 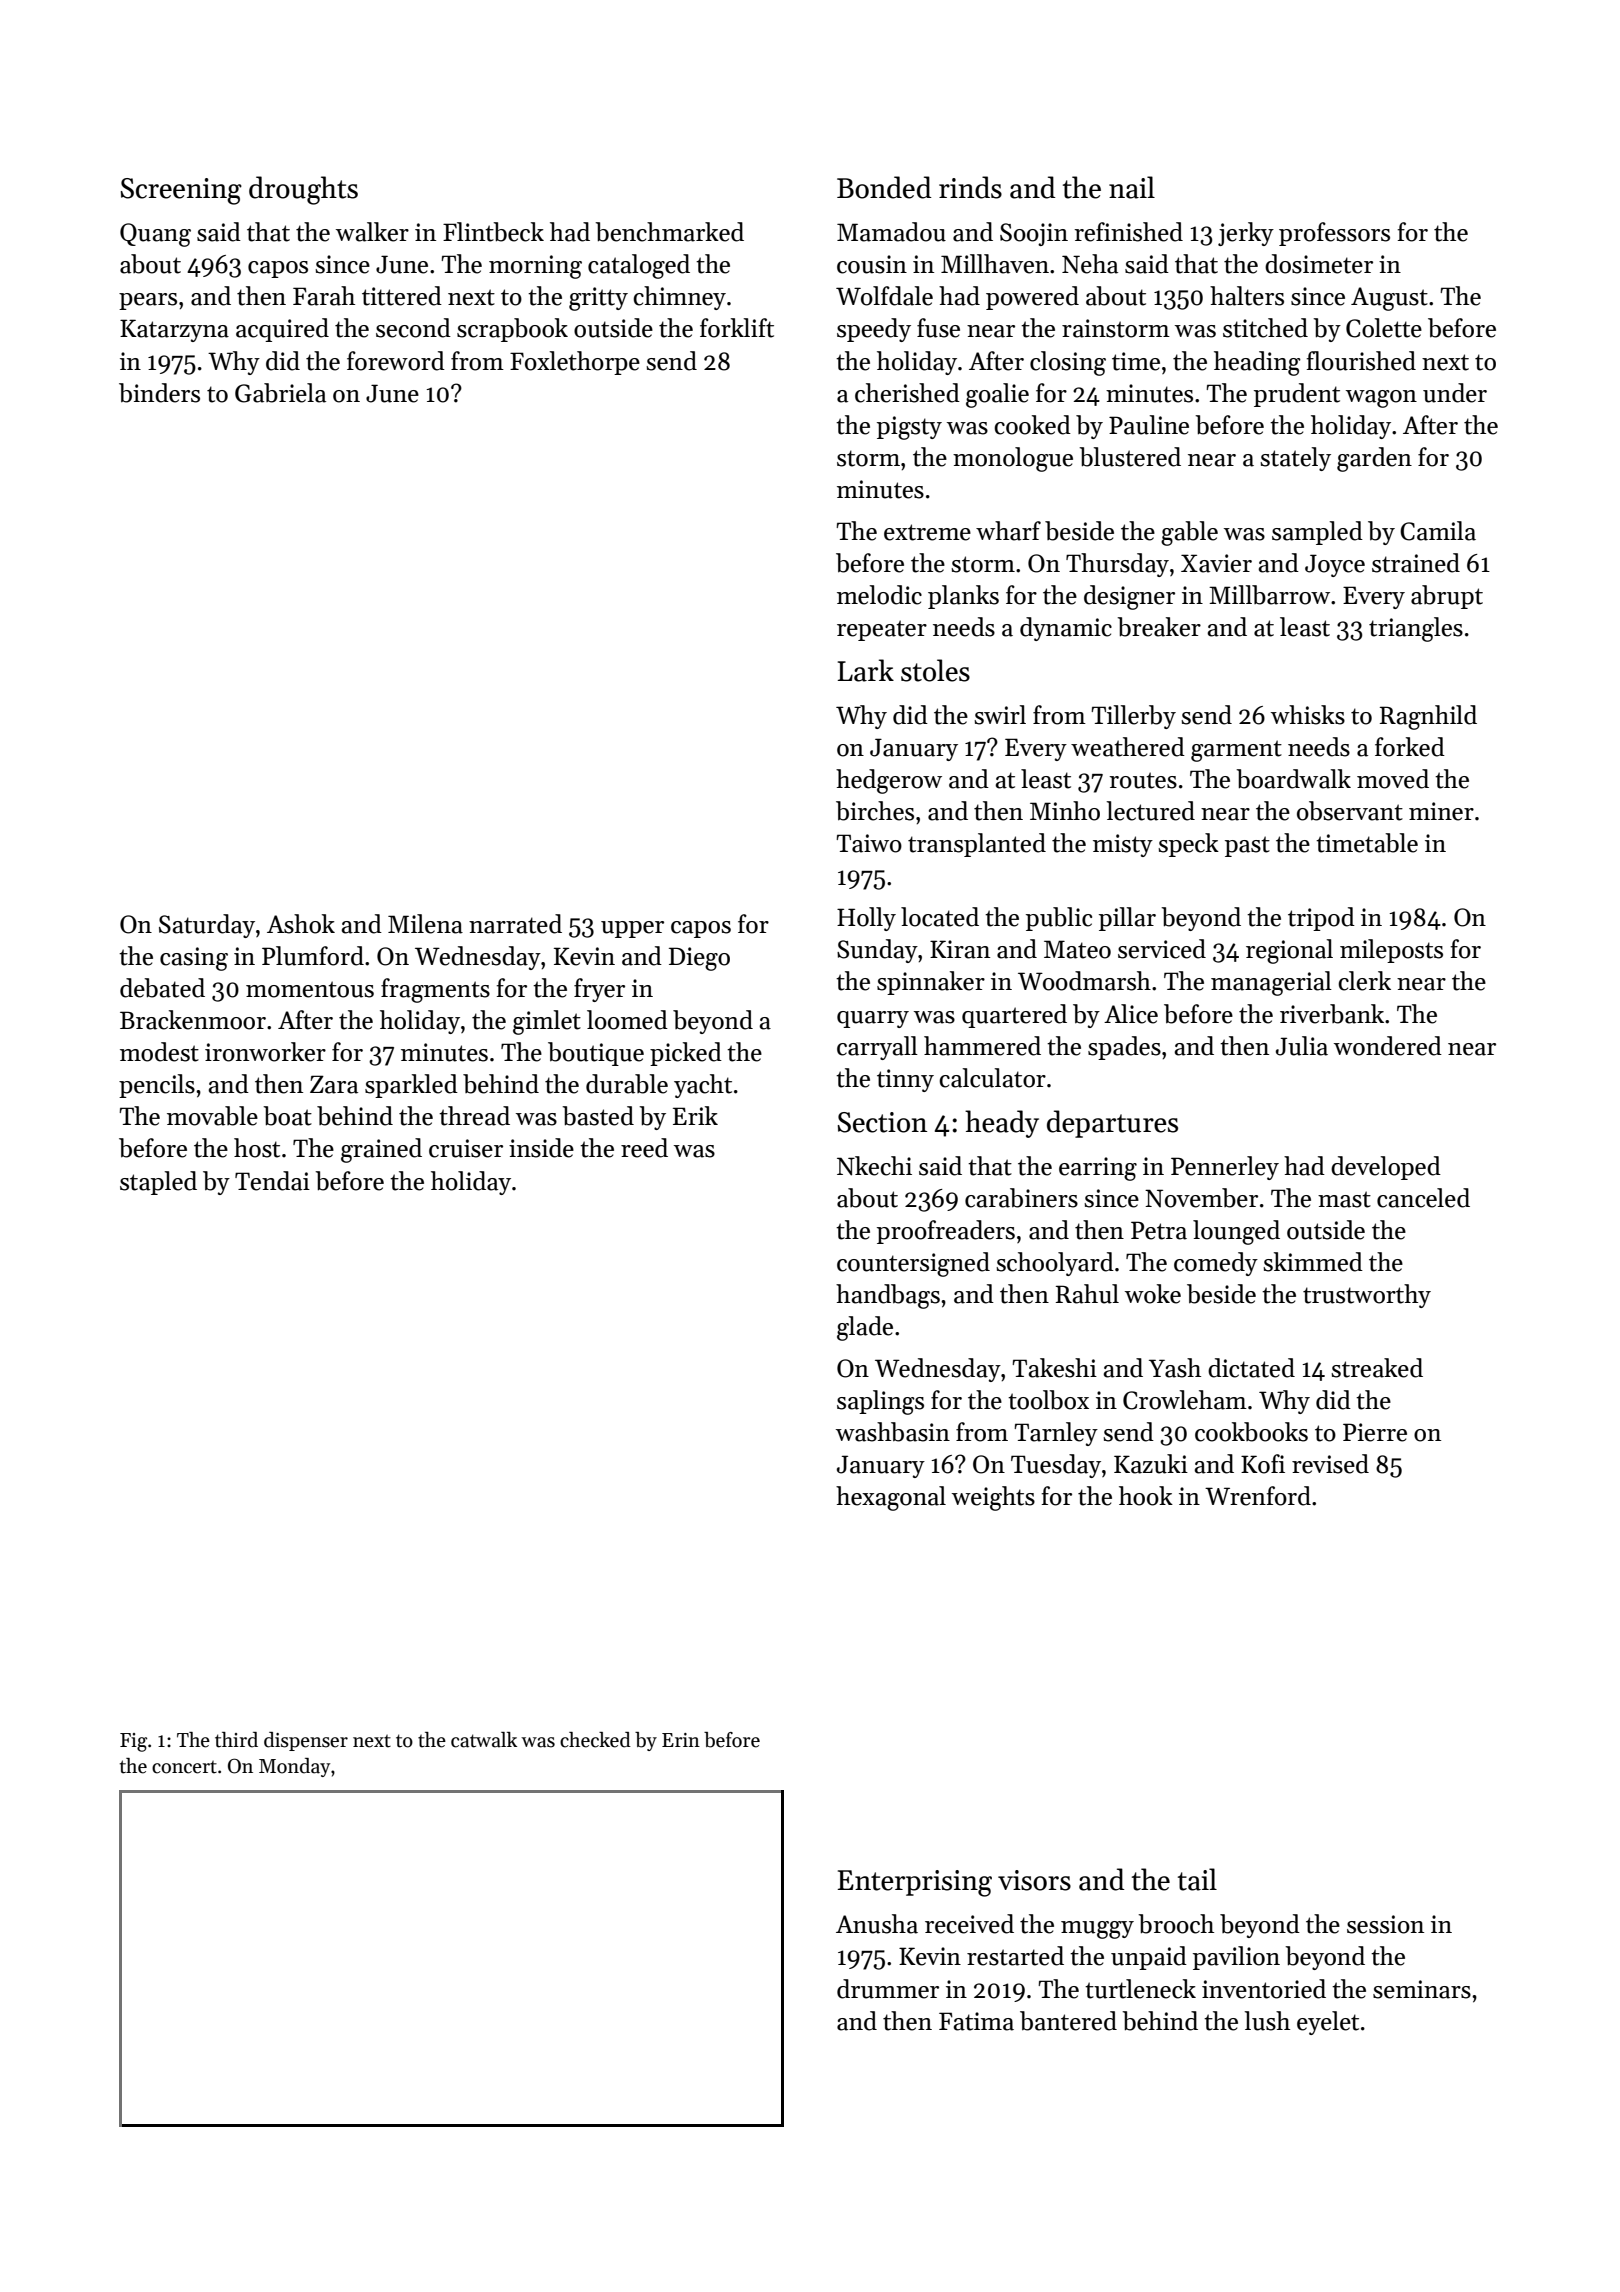 I want to click on benchmarked, so click(x=669, y=232).
